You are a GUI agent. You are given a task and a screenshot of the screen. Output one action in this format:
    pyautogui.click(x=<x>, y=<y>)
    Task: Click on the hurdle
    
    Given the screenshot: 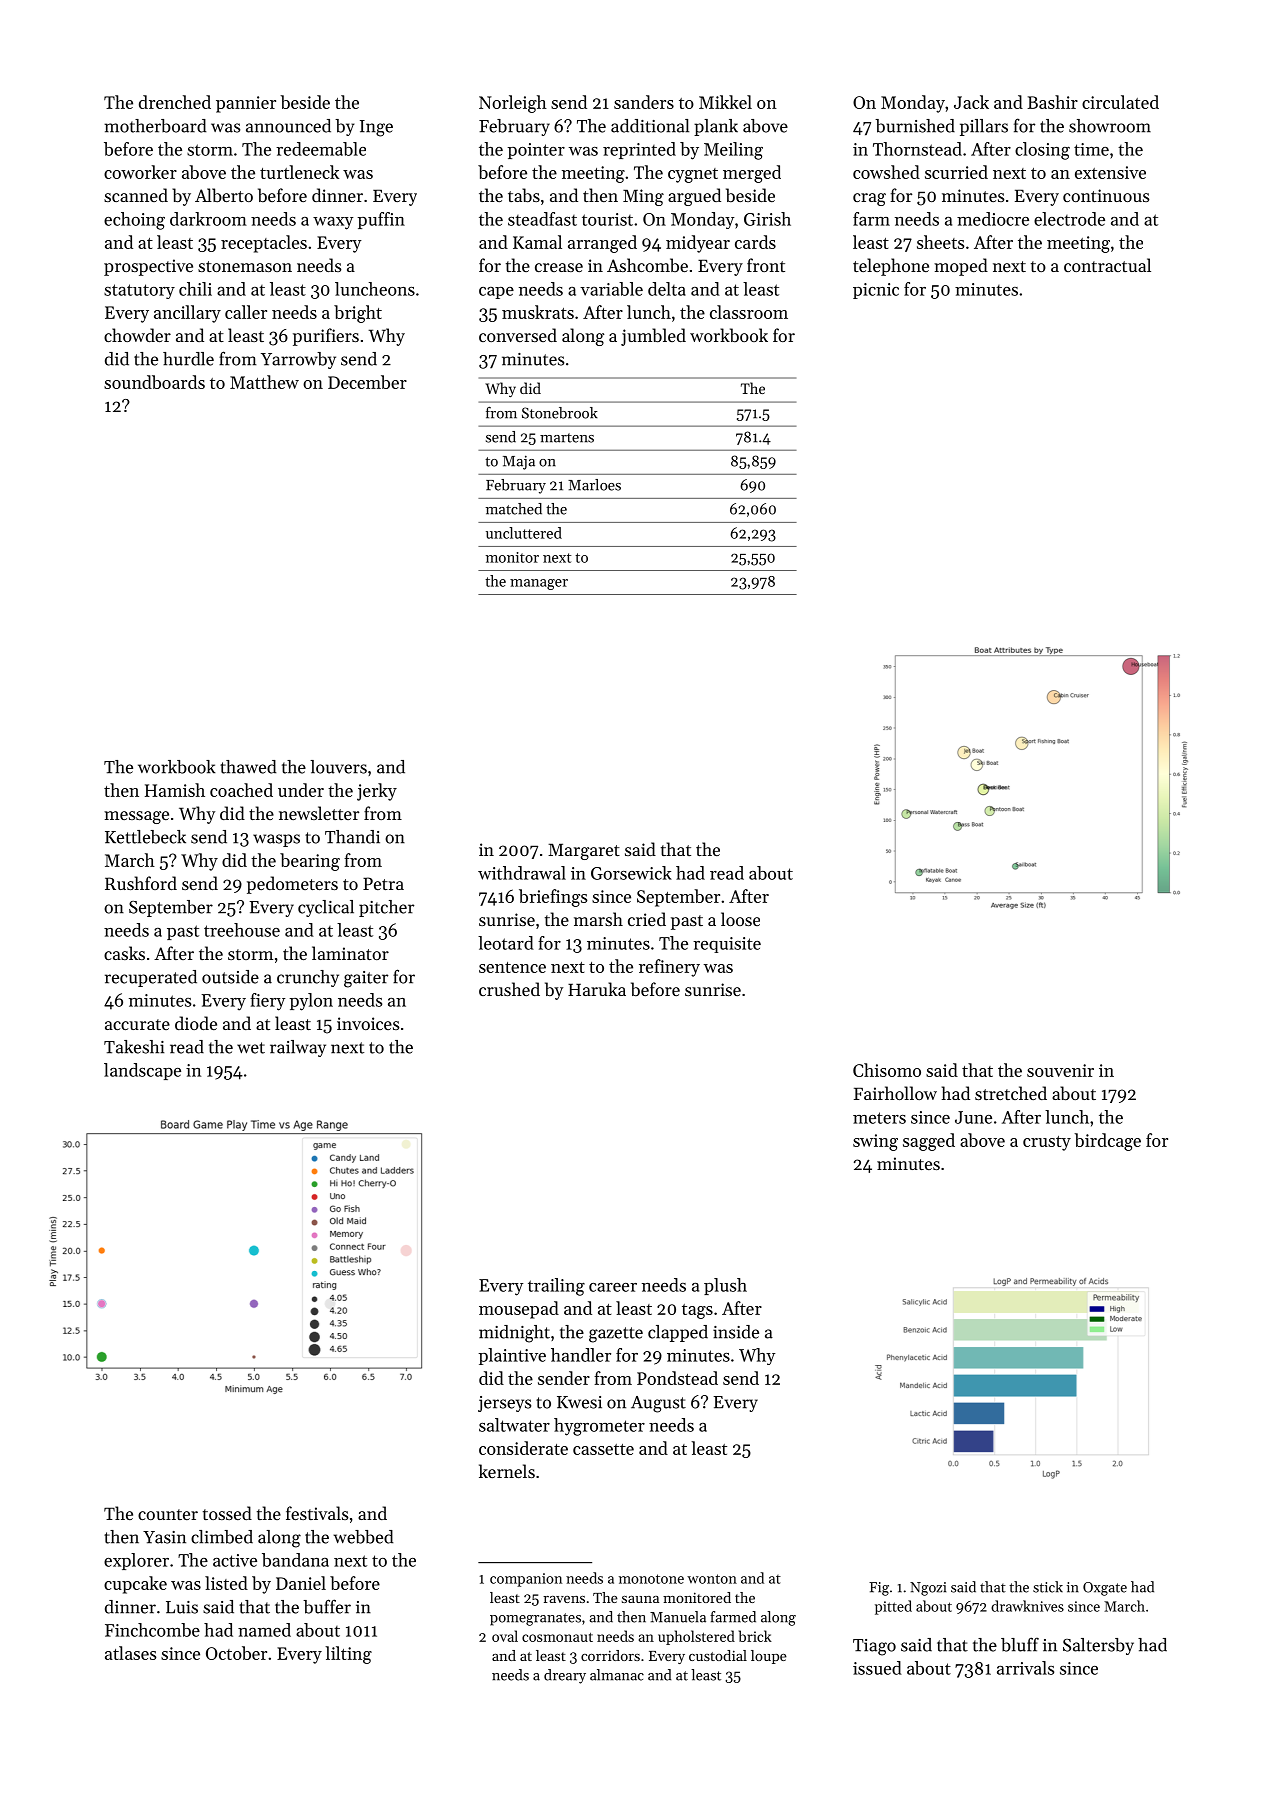 What is the action you would take?
    pyautogui.click(x=188, y=359)
